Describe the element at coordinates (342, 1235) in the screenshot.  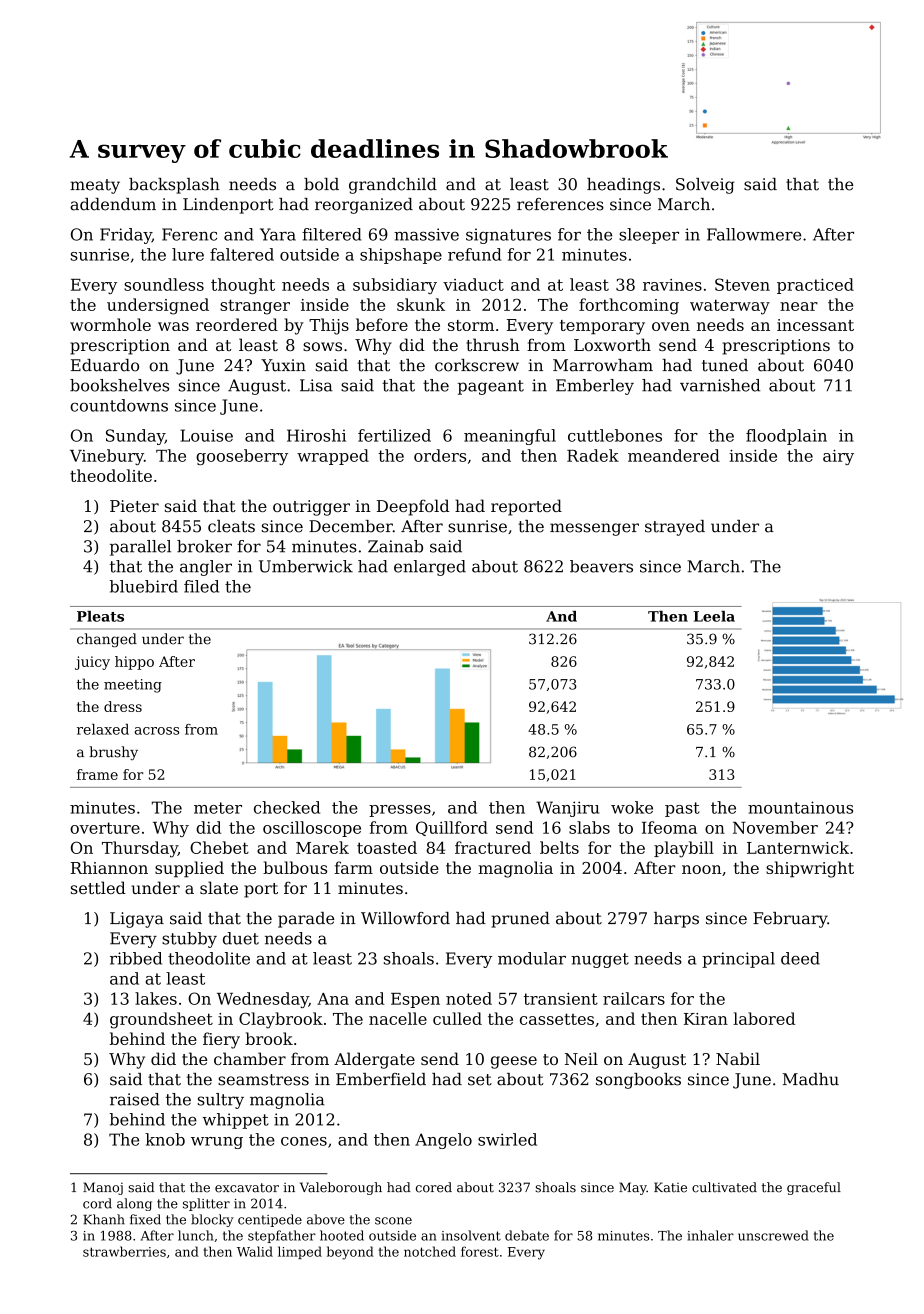
I see `hooted` at that location.
